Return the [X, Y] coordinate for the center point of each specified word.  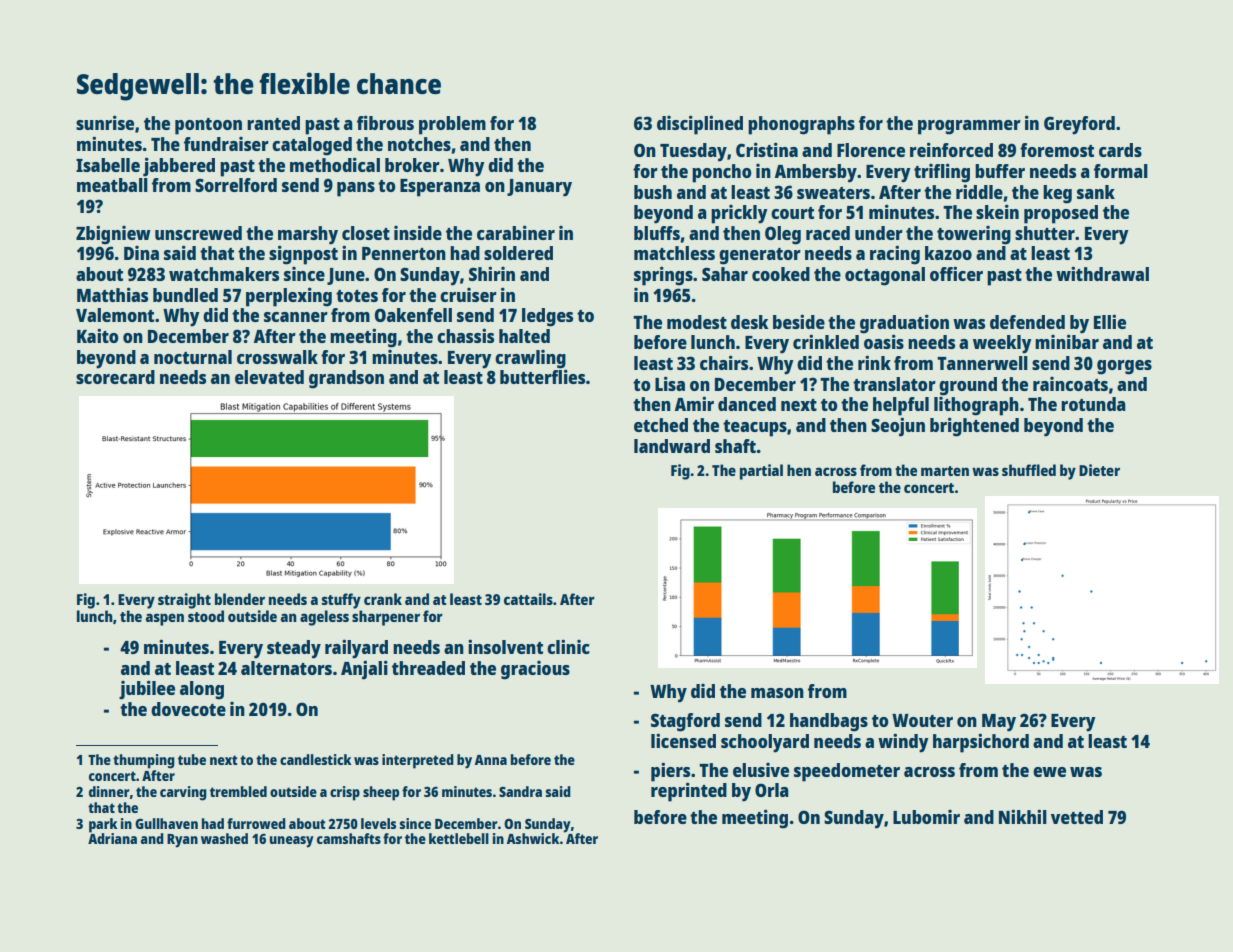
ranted [273, 123]
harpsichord [981, 743]
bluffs [657, 233]
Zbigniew [113, 235]
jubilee [147, 690]
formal [1121, 171]
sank [1096, 192]
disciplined [700, 125]
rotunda [1093, 404]
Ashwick [533, 838]
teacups [755, 428]
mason [777, 693]
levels [378, 823]
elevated [269, 377]
